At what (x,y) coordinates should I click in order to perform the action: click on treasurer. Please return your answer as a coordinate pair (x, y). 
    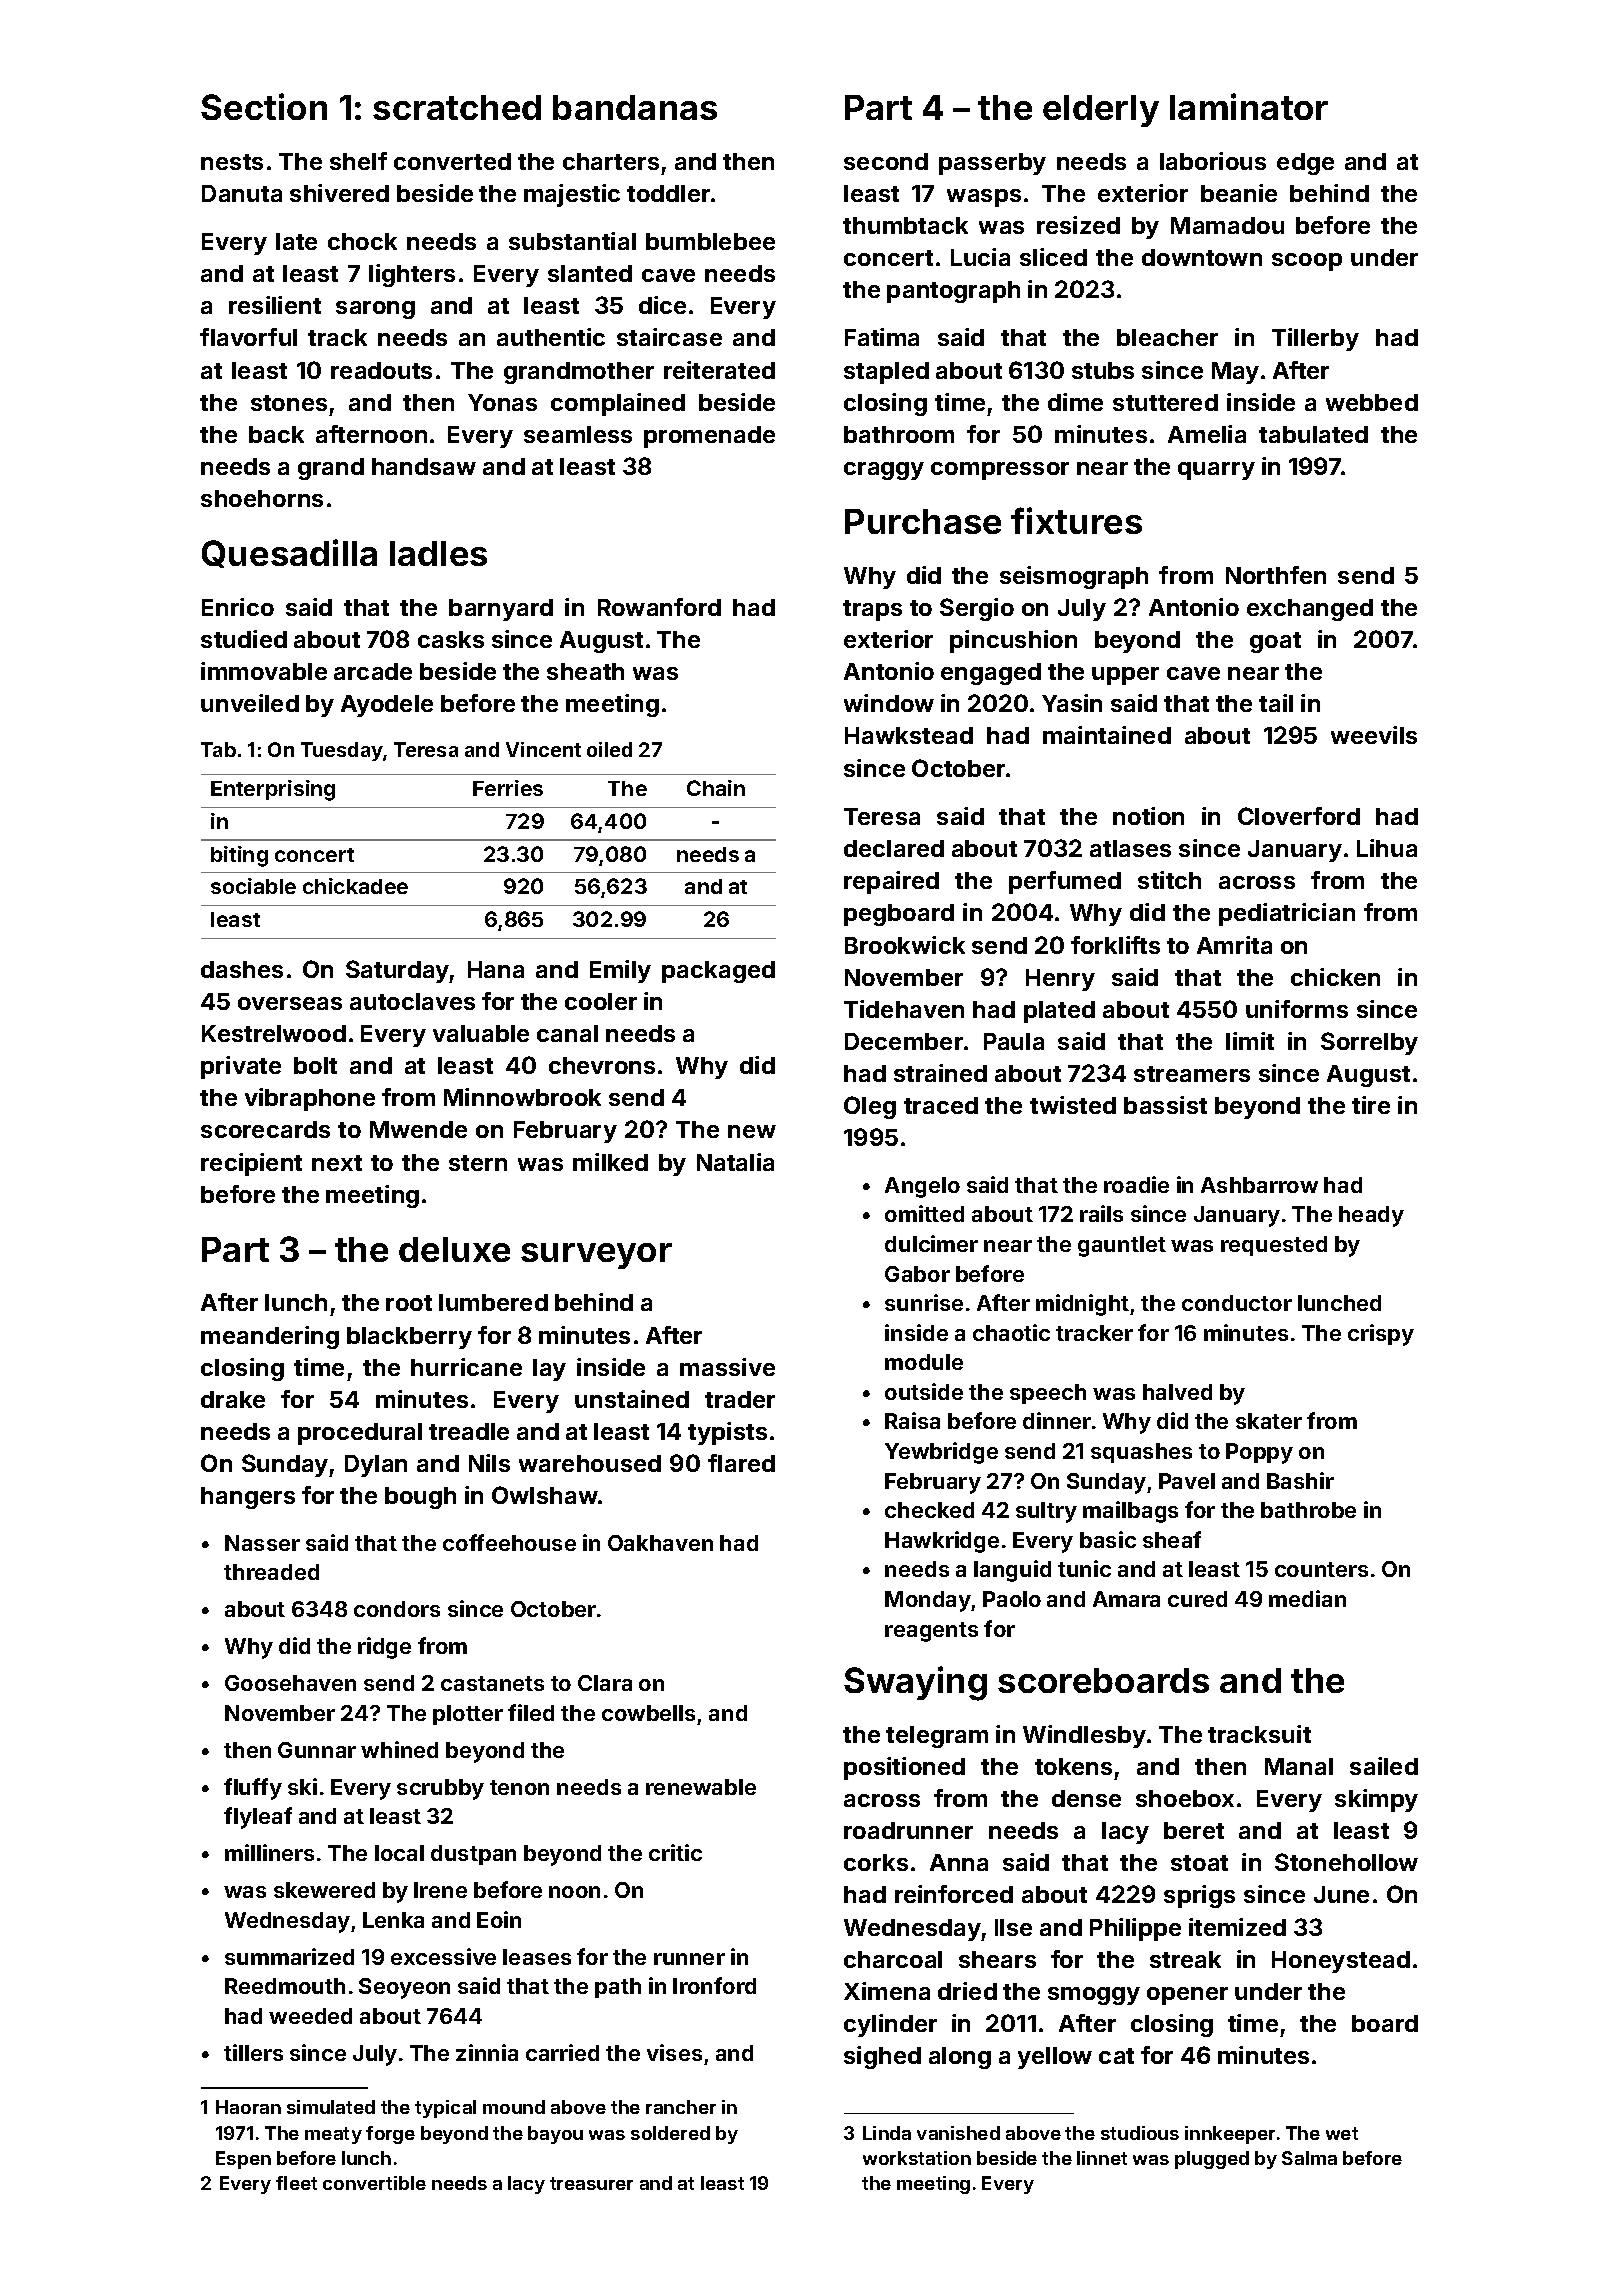
    Looking at the image, I should click on (591, 2183).
